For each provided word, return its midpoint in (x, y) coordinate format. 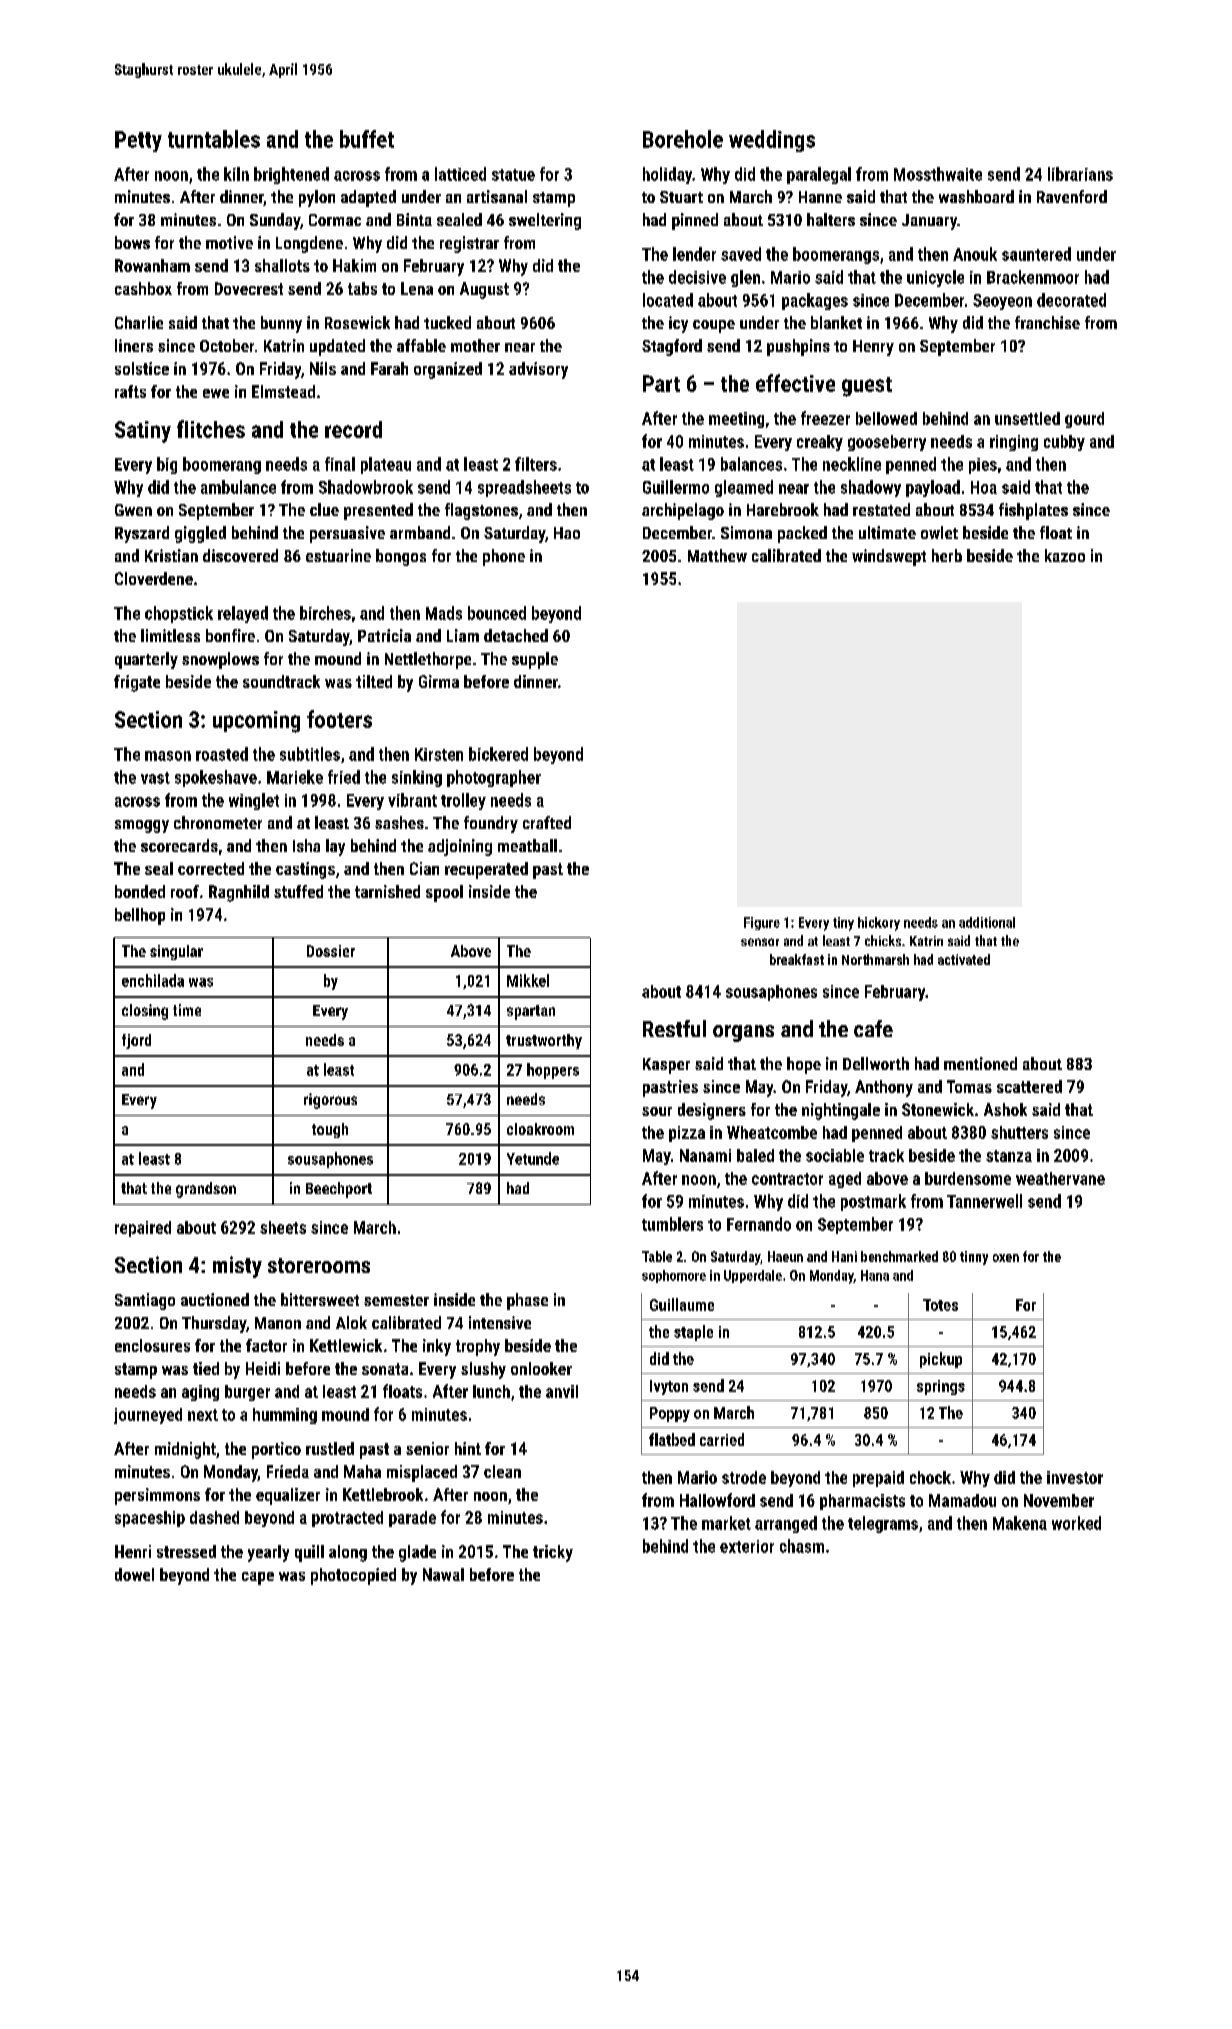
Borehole (683, 139)
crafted (547, 822)
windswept (889, 557)
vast (155, 778)
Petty (138, 141)
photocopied (353, 1576)
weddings (772, 141)
